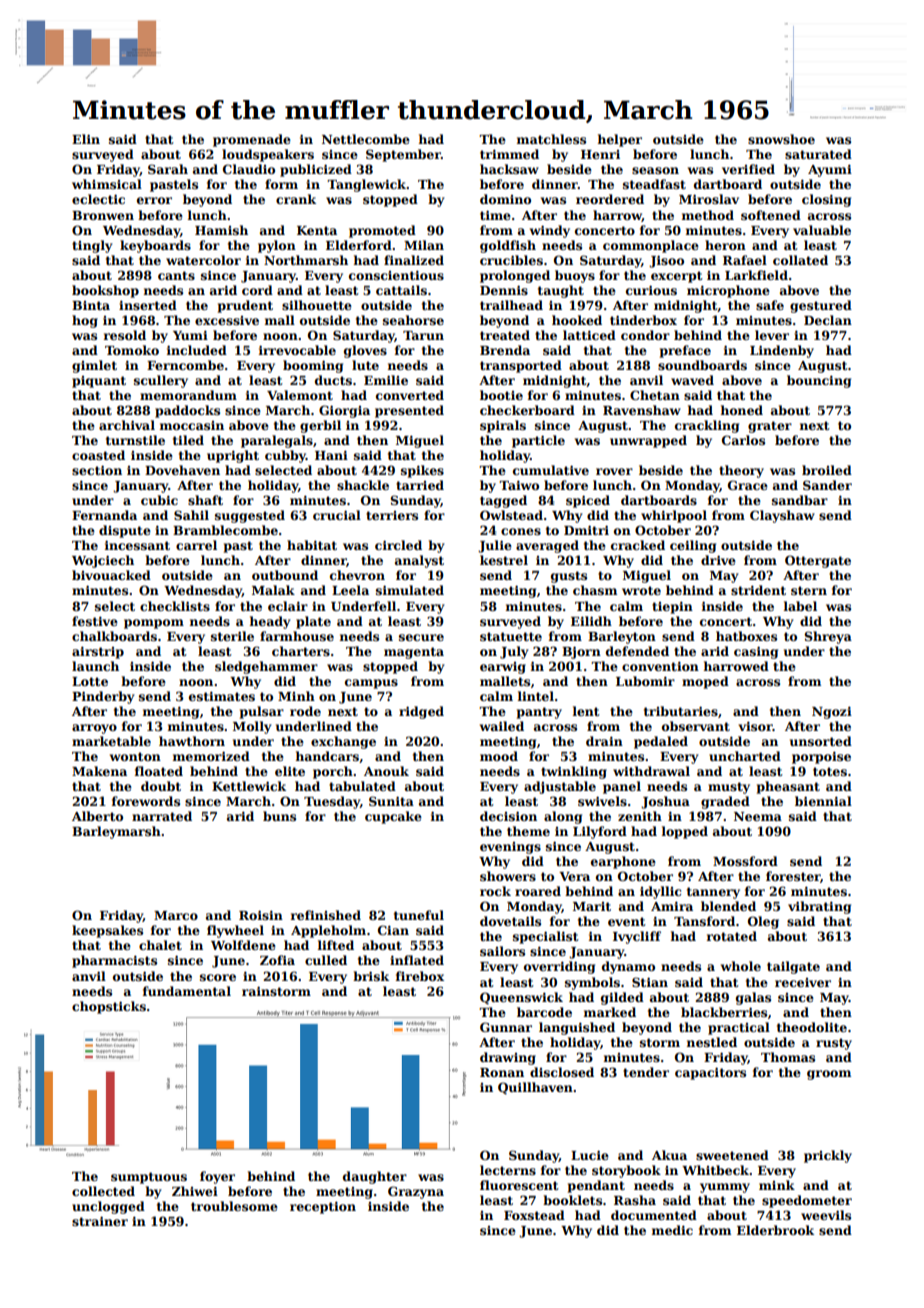  Describe the element at coordinates (107, 184) in the screenshot. I see `whimsical` at that location.
